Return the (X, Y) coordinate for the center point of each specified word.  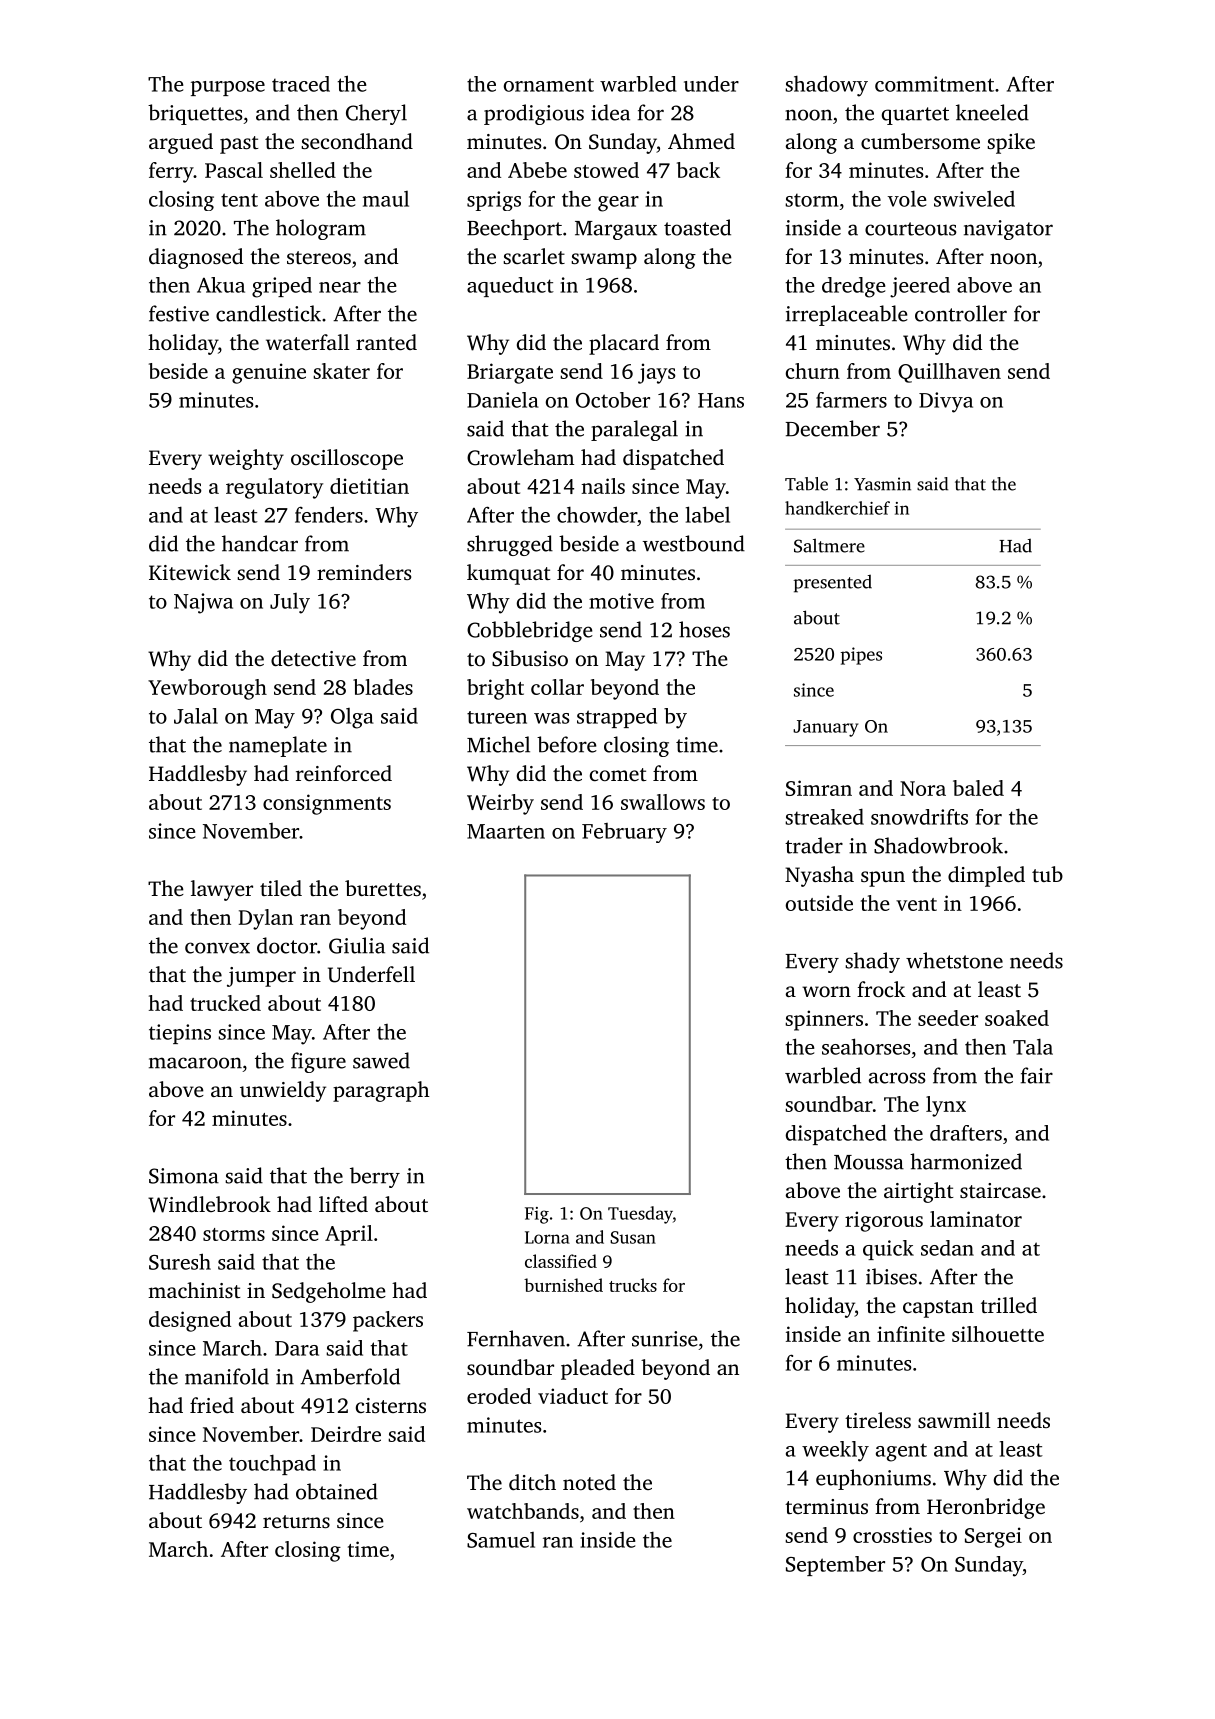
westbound (694, 543)
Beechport (514, 229)
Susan (633, 1237)
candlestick (268, 313)
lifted (343, 1204)
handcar (260, 543)
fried (212, 1405)
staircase (1000, 1190)
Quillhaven (949, 373)
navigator (1008, 230)
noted (589, 1482)
